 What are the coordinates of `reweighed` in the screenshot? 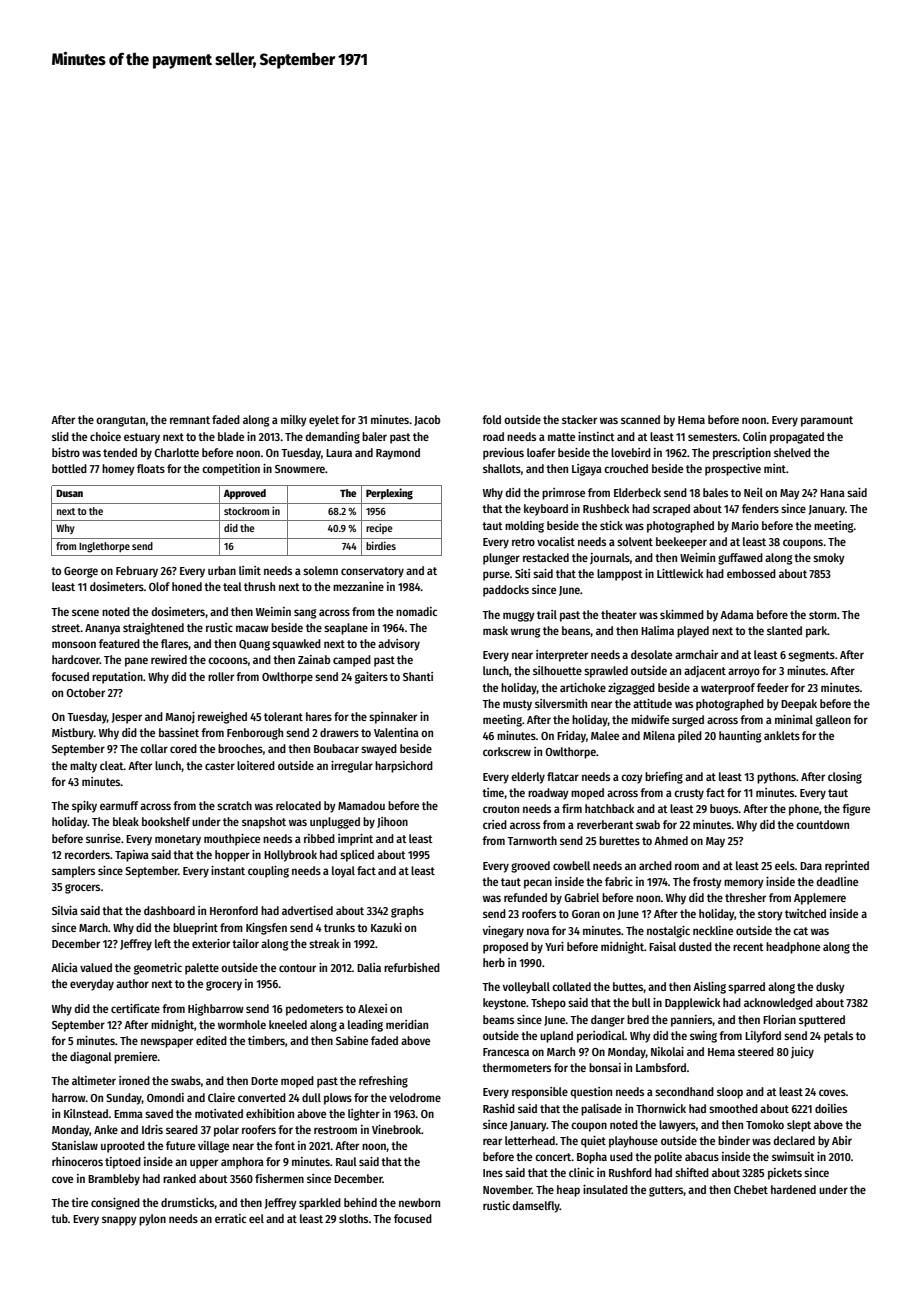 It's located at (222, 718).
